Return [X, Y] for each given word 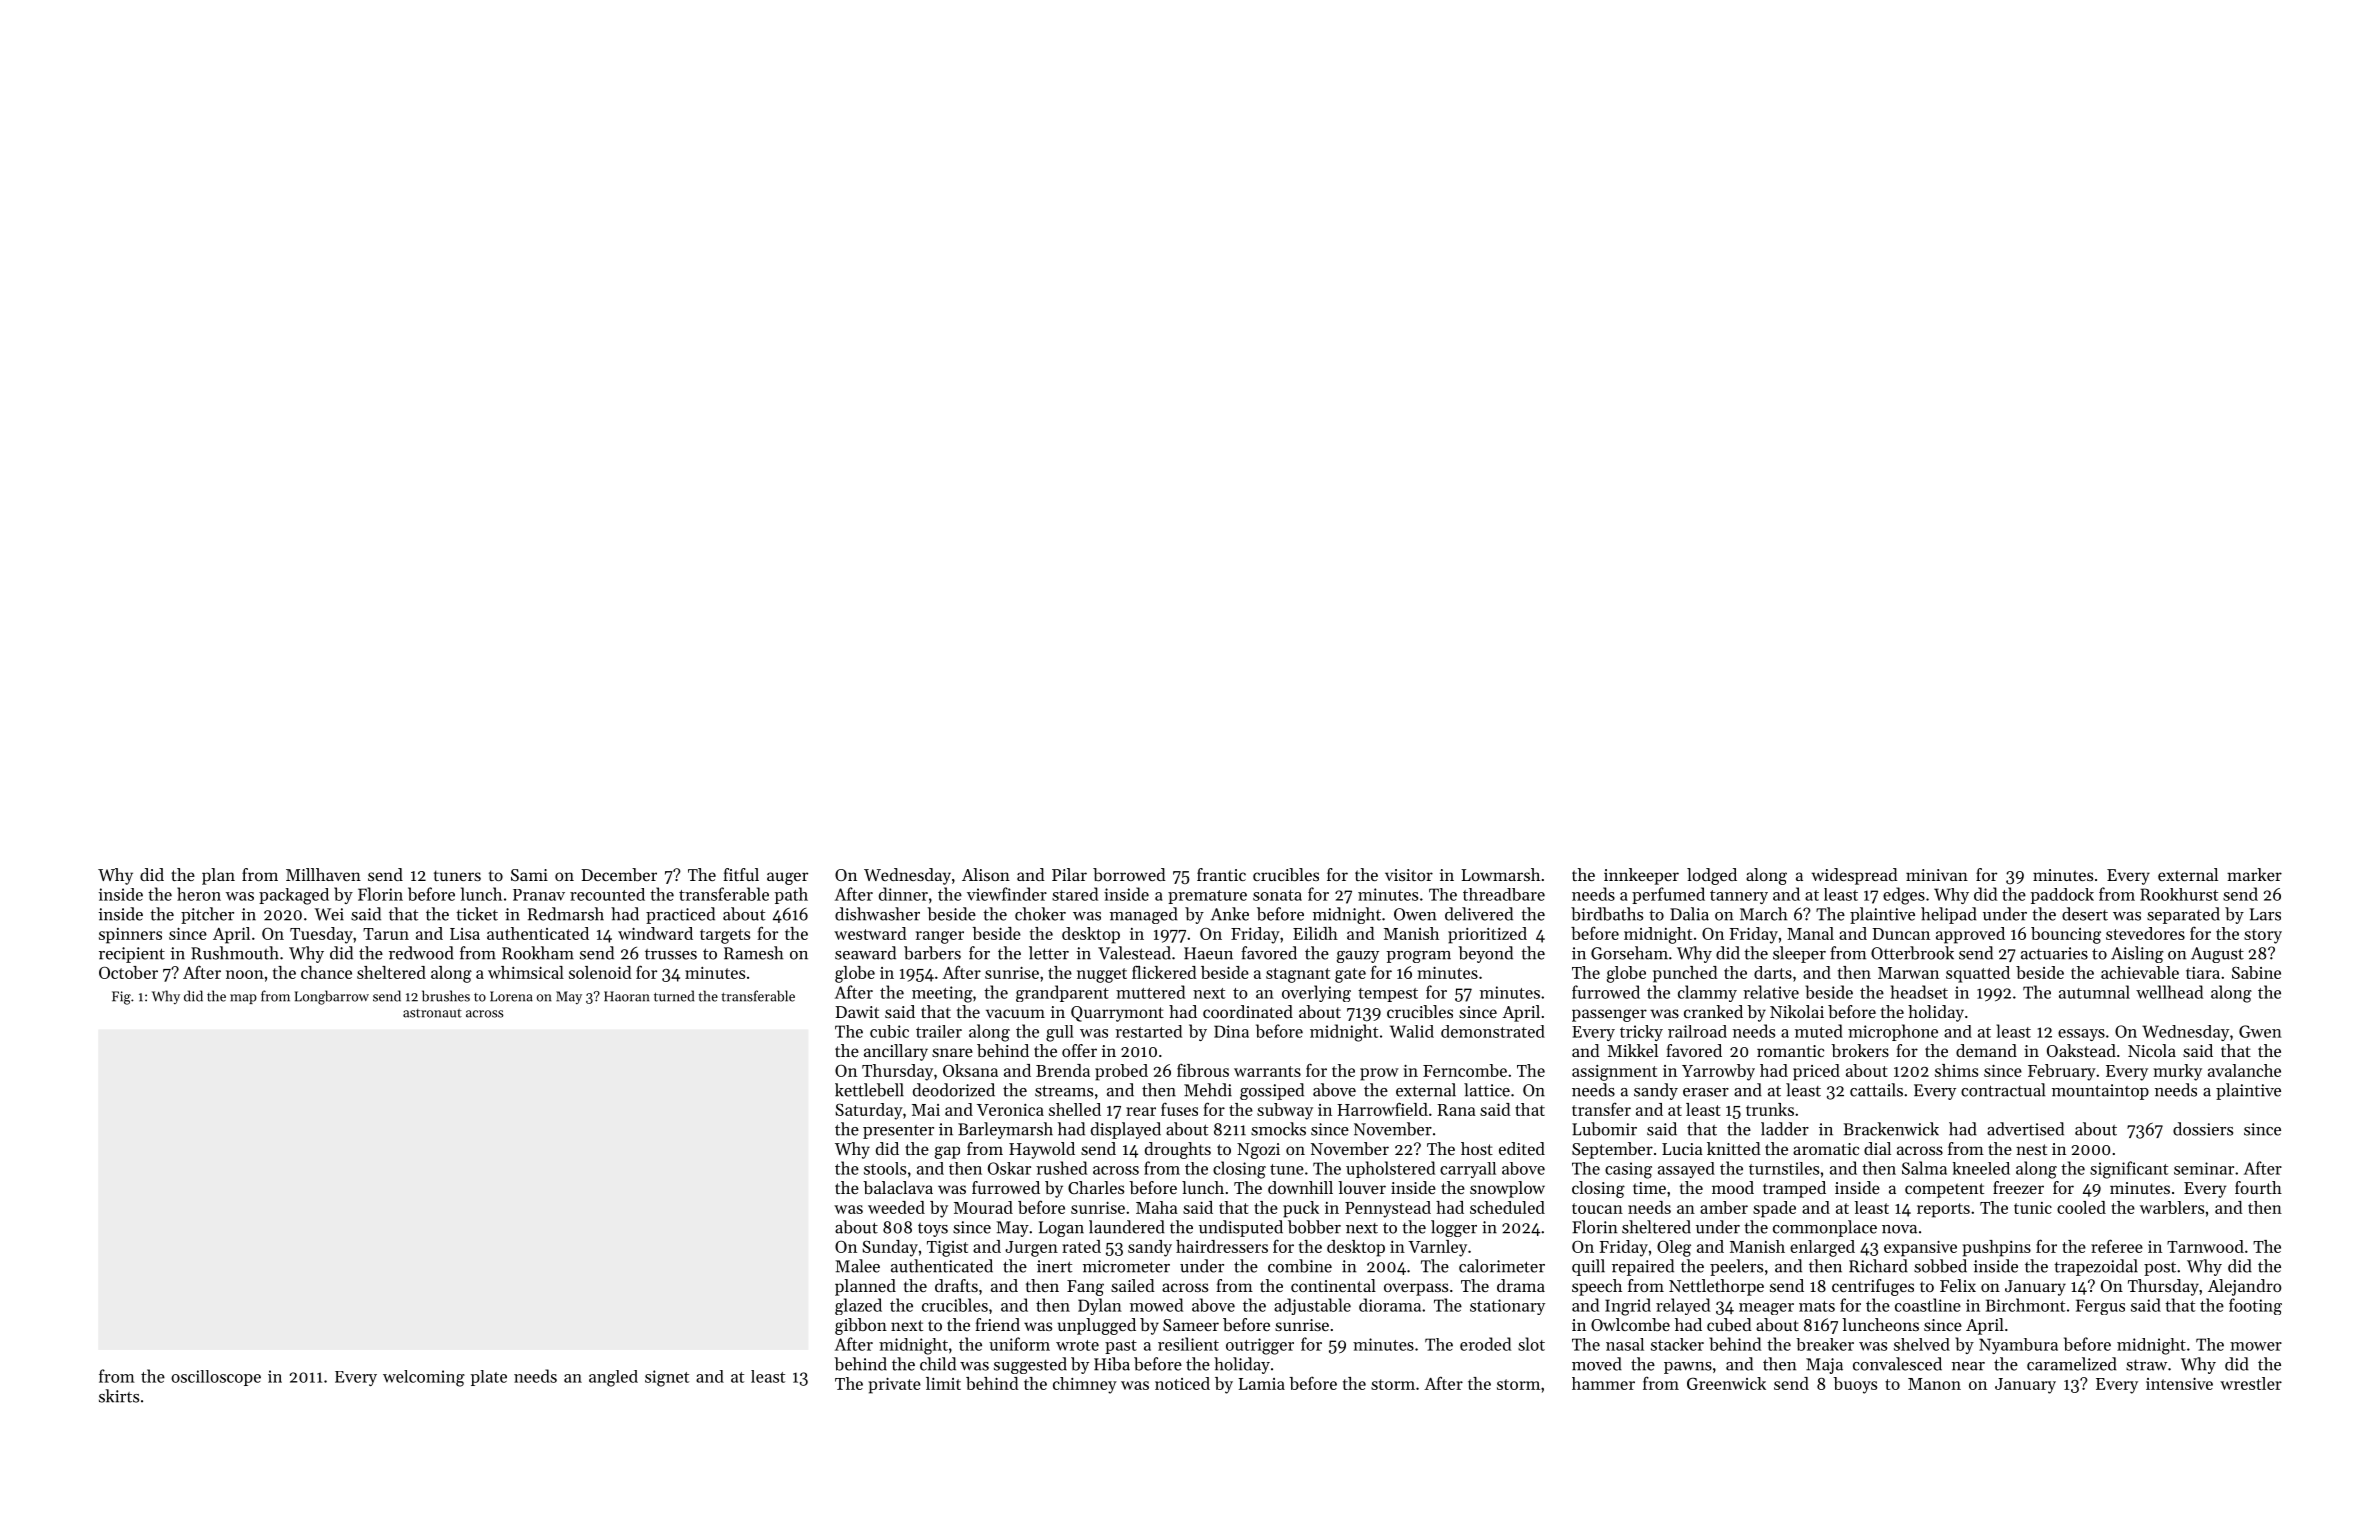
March [1763, 914]
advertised [2025, 1129]
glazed [858, 1306]
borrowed [1129, 874]
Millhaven [323, 874]
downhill [1300, 1187]
